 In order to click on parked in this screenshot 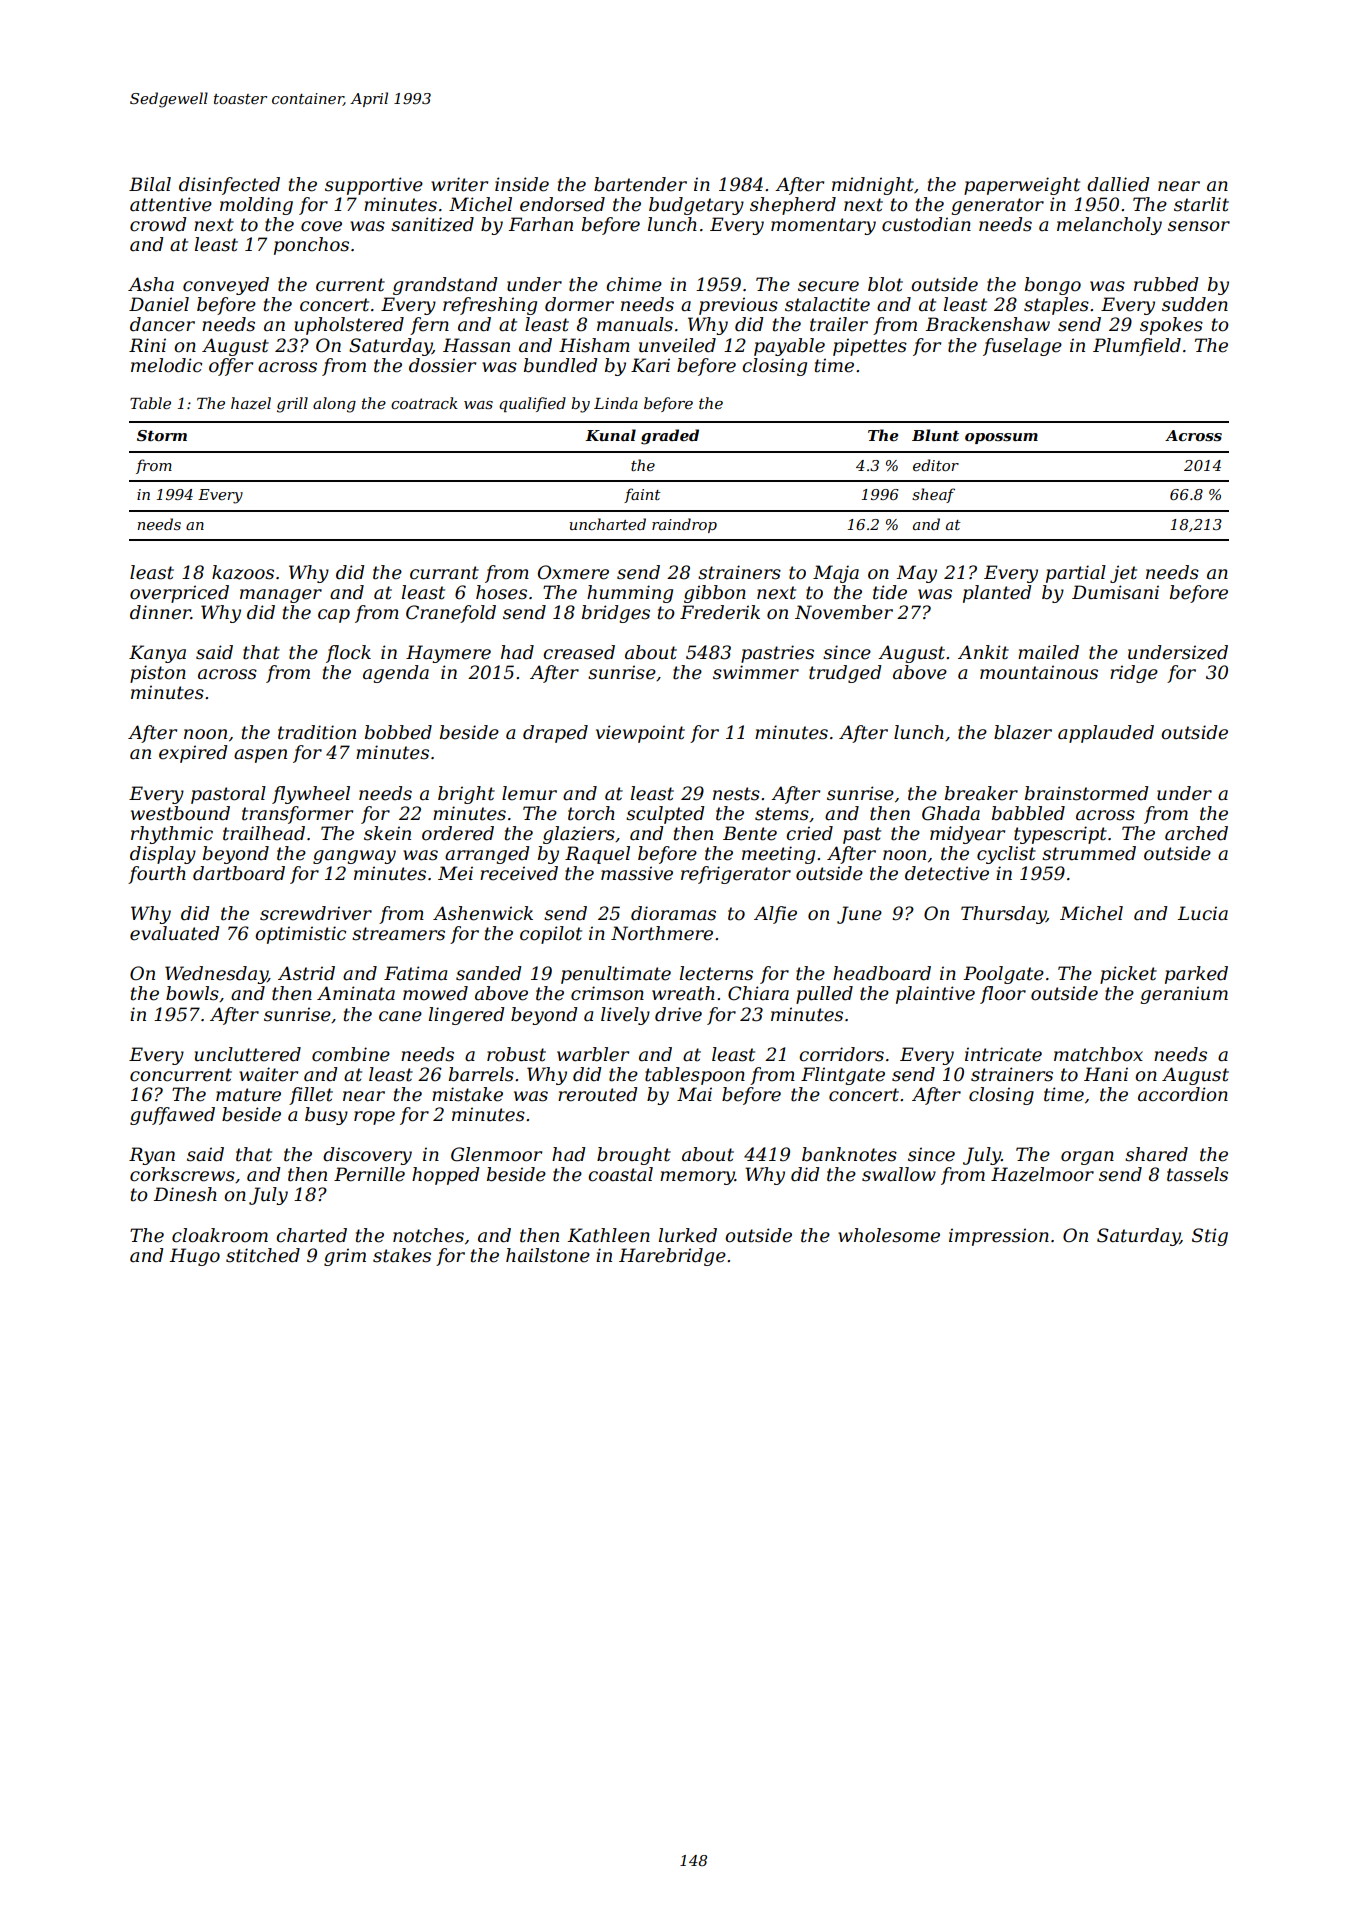, I will do `click(1196, 975)`.
